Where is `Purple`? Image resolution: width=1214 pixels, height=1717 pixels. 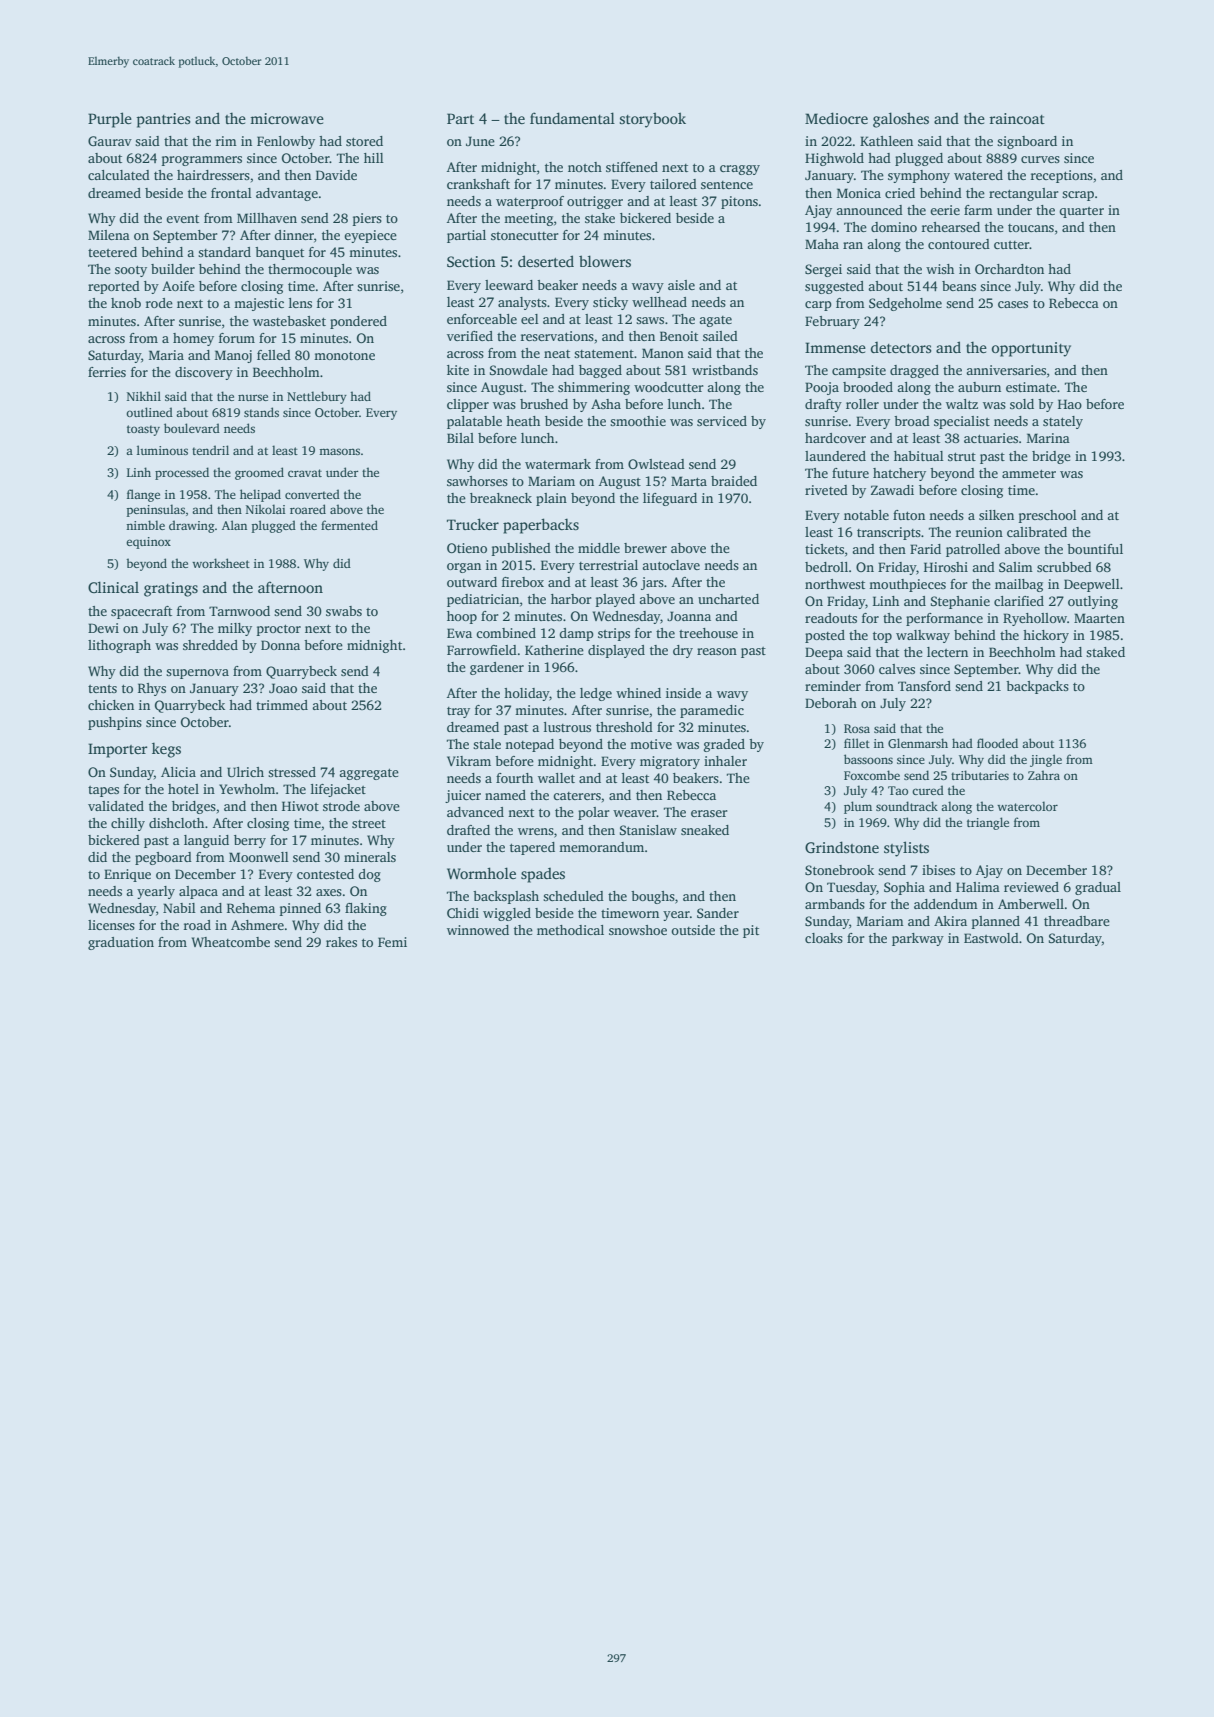 Purple is located at coordinates (110, 120).
